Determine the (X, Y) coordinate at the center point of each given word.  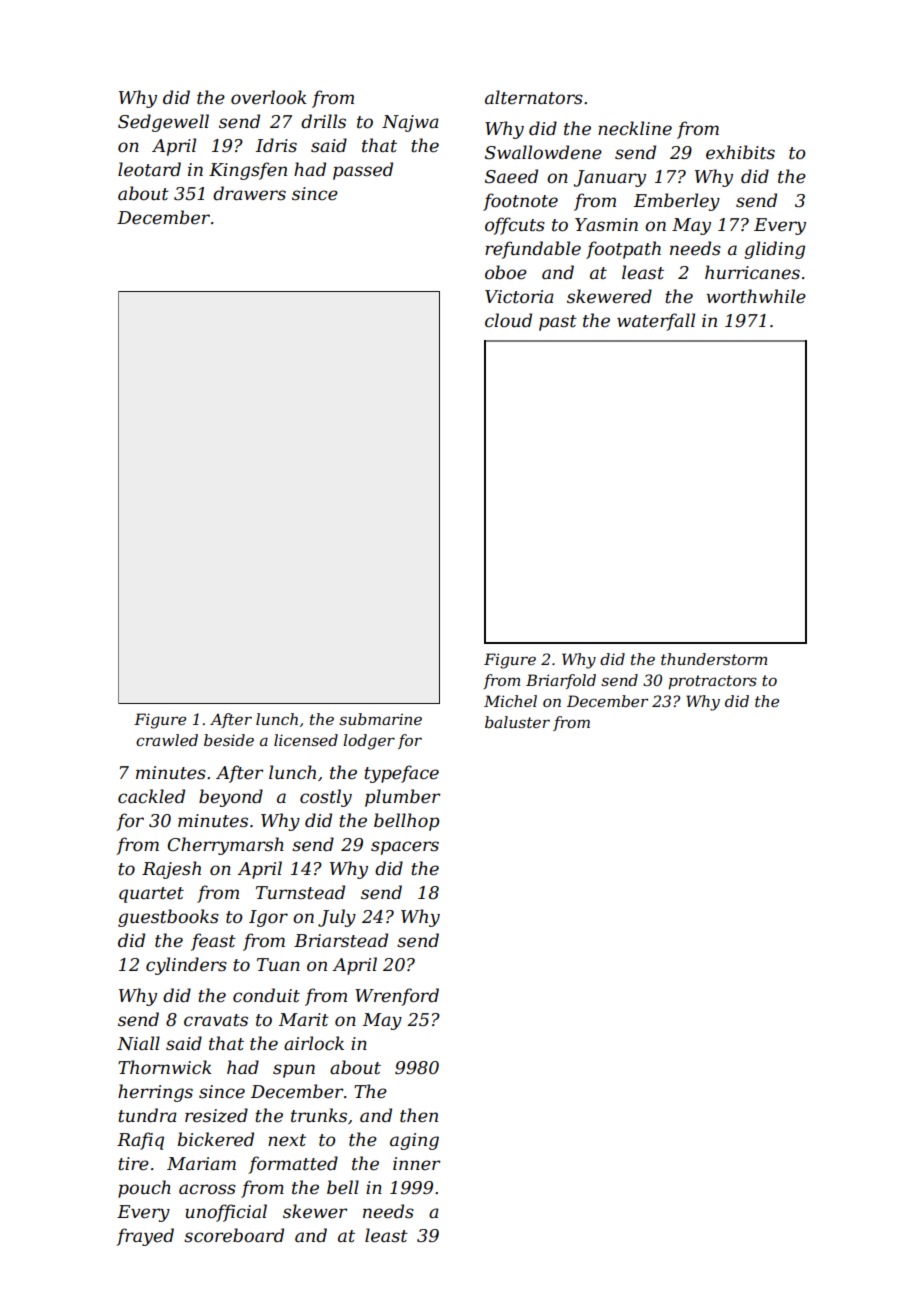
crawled (167, 740)
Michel (510, 701)
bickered (216, 1139)
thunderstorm (714, 659)
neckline (635, 128)
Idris (276, 145)
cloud (508, 320)
